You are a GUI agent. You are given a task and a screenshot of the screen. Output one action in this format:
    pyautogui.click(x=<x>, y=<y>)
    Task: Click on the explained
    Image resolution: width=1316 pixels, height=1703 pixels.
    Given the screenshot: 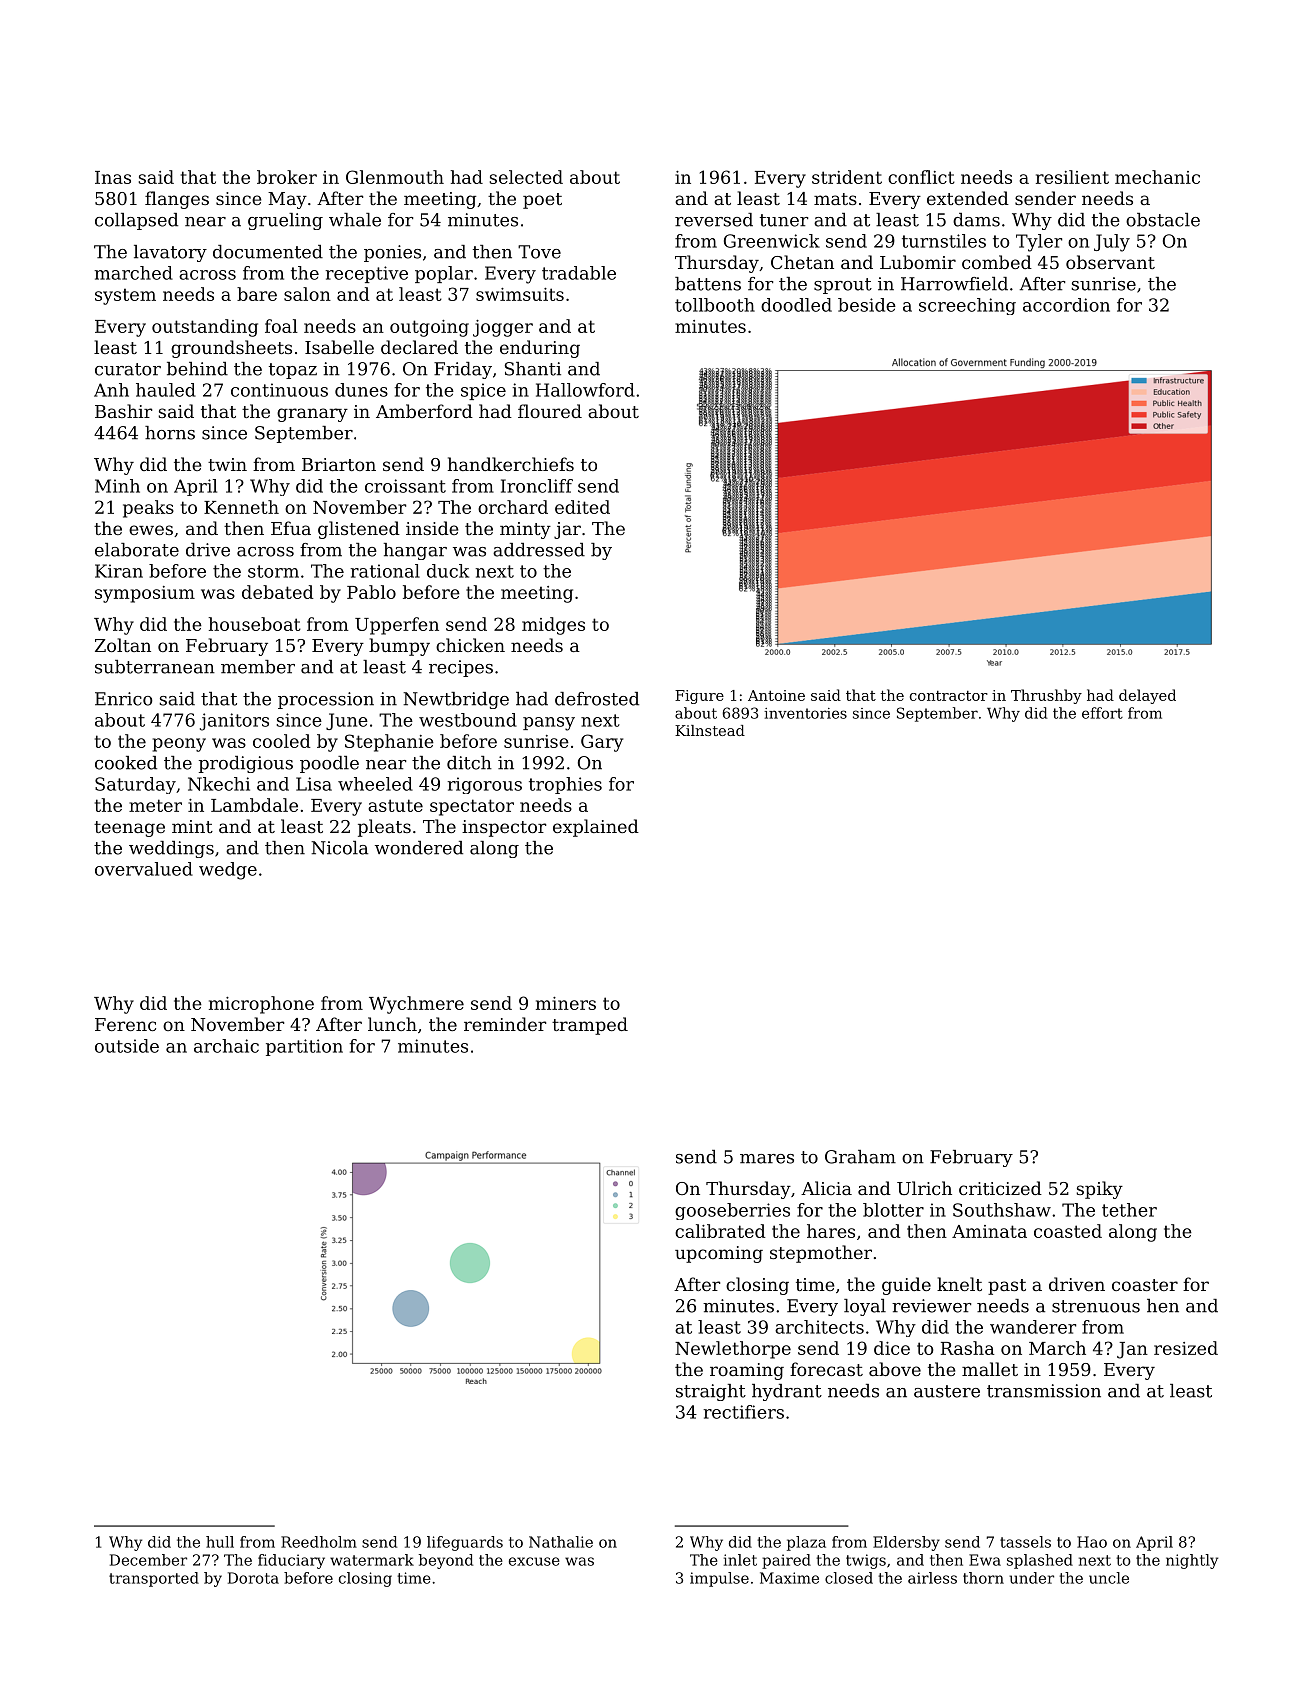 What is the action you would take?
    pyautogui.click(x=596, y=828)
